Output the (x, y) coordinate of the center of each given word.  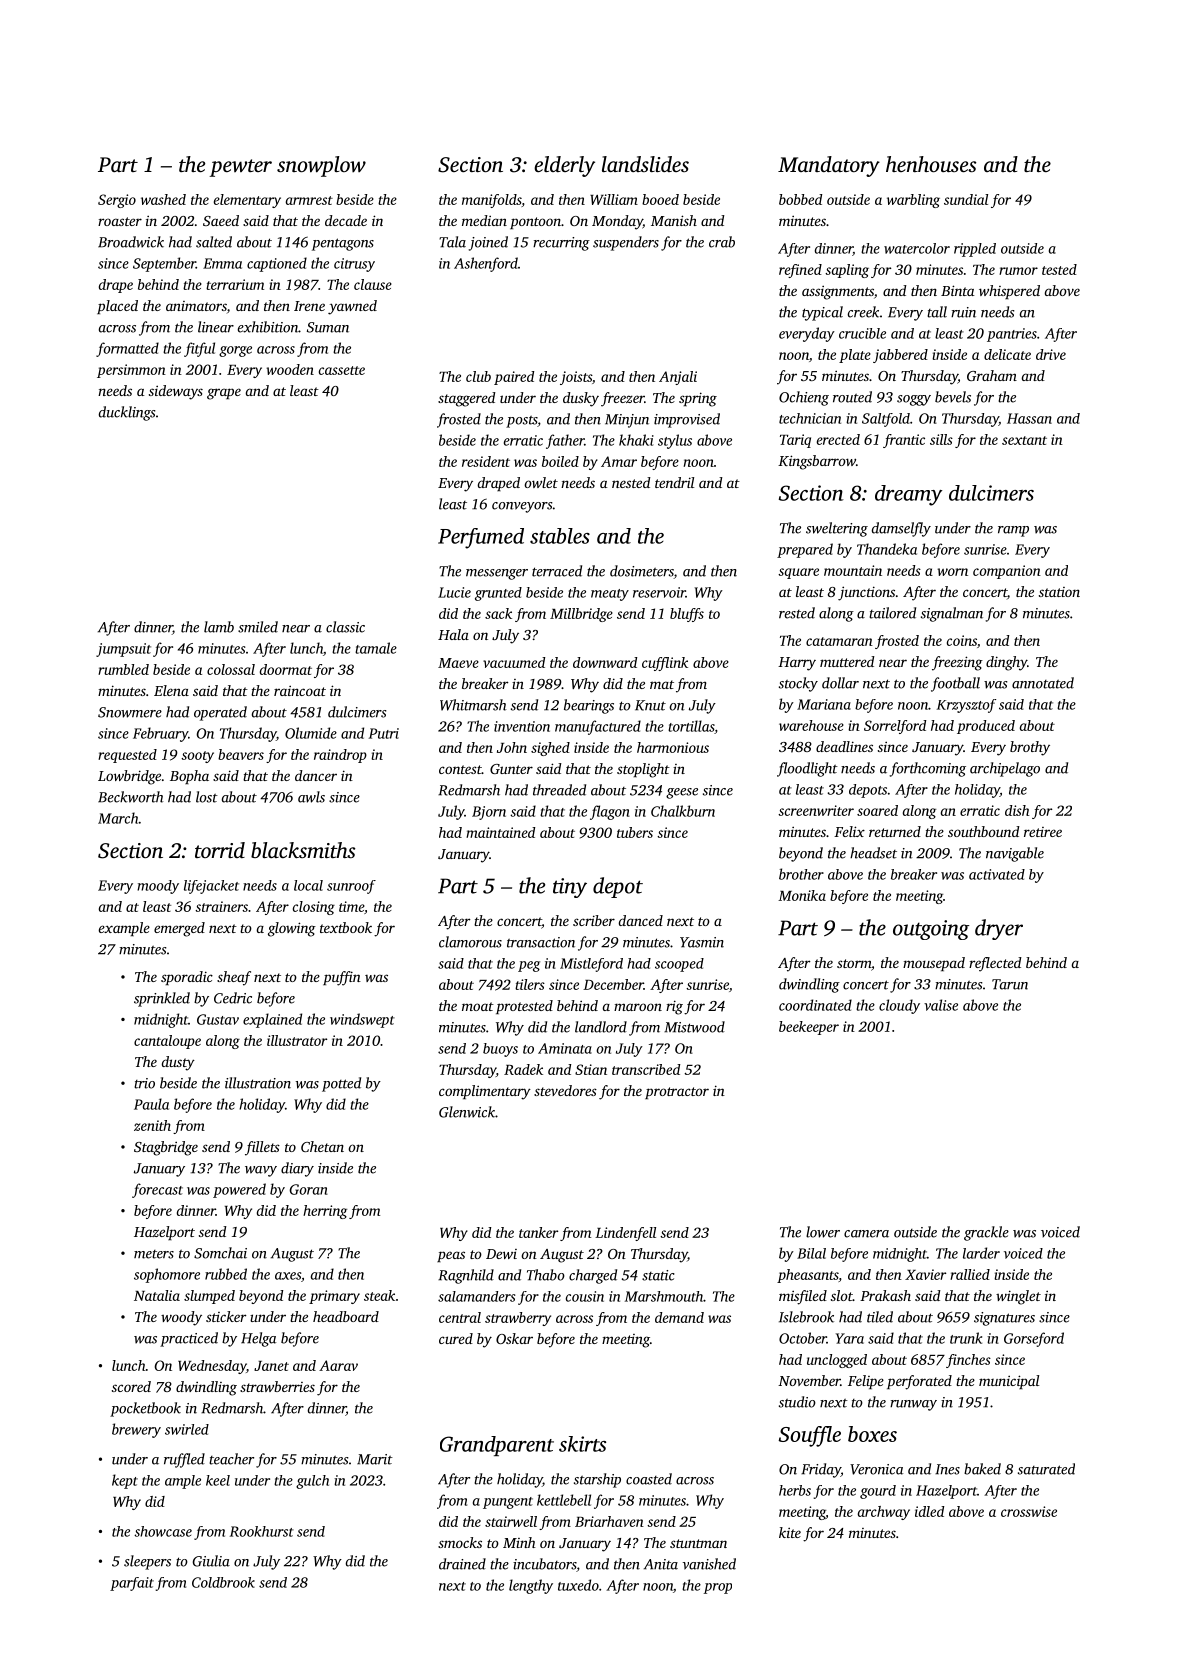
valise (941, 1005)
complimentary (485, 1092)
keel (218, 1480)
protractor (677, 1093)
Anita (661, 1564)
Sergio (117, 201)
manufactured (598, 727)
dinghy (1006, 663)
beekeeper (809, 1028)
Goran (308, 1189)
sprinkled (162, 999)
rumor (1018, 271)
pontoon (535, 223)
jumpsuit (123, 650)
